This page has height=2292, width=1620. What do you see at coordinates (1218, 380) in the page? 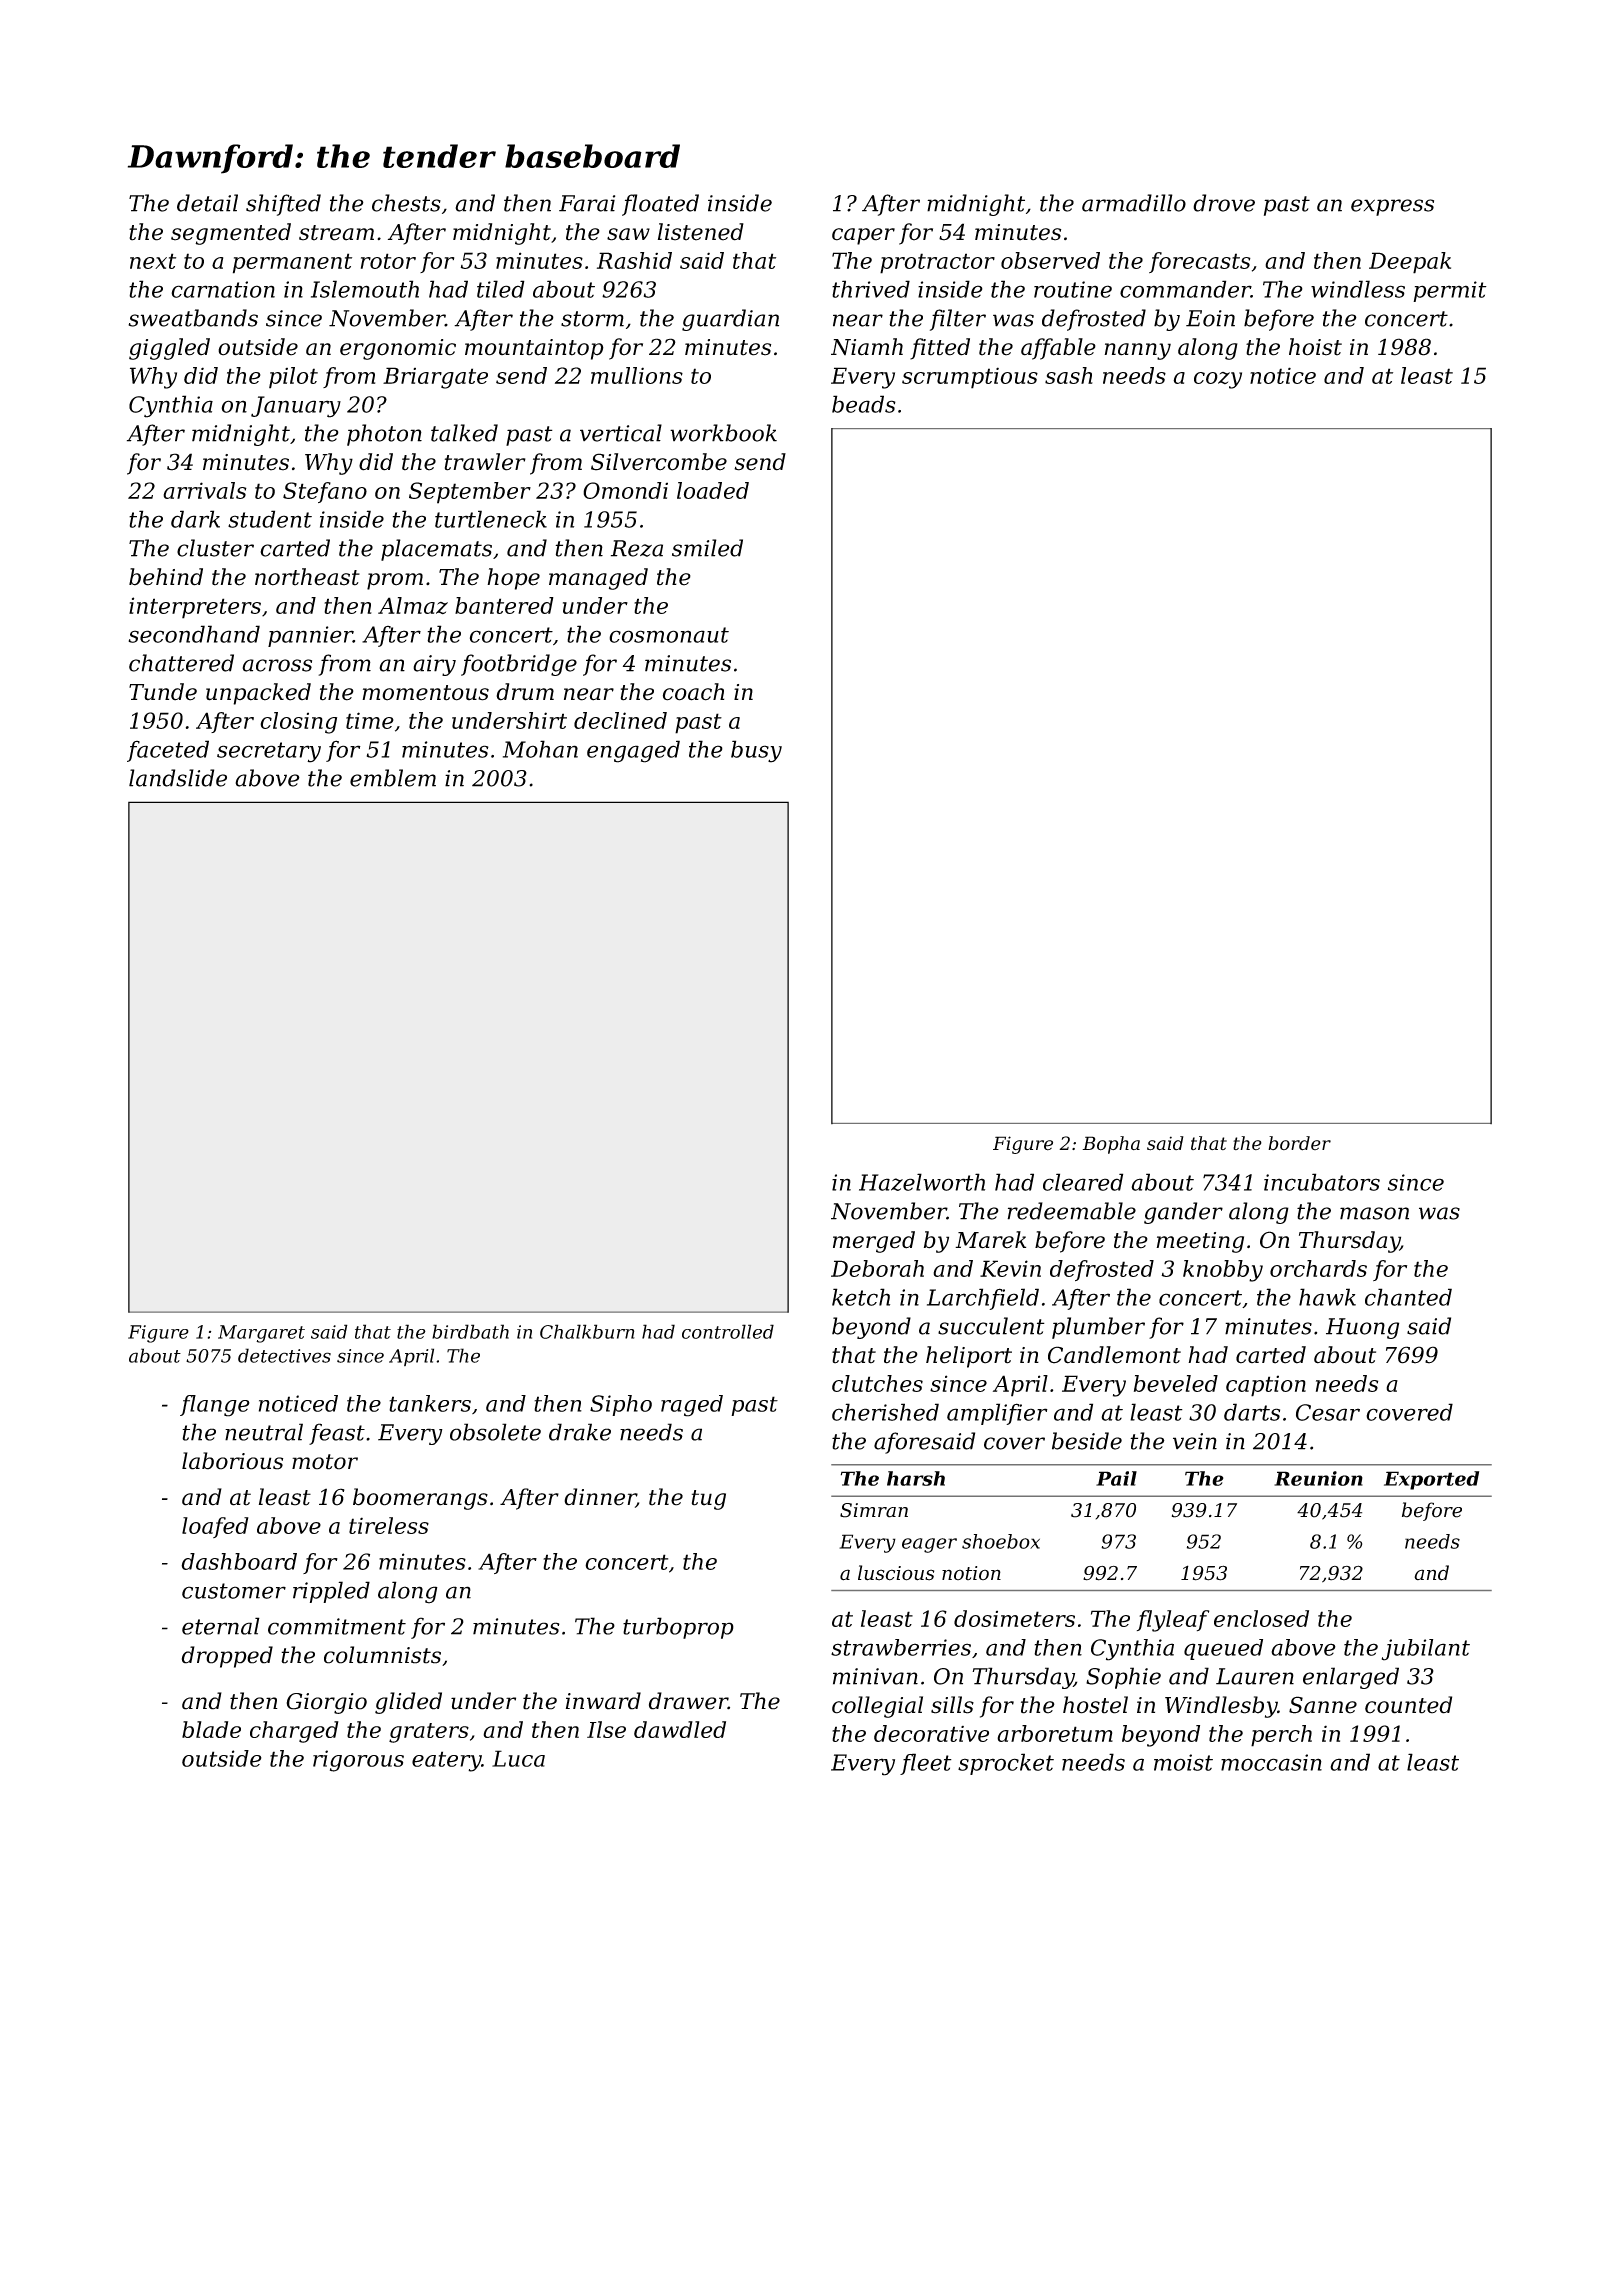
I see `cozy` at bounding box center [1218, 380].
